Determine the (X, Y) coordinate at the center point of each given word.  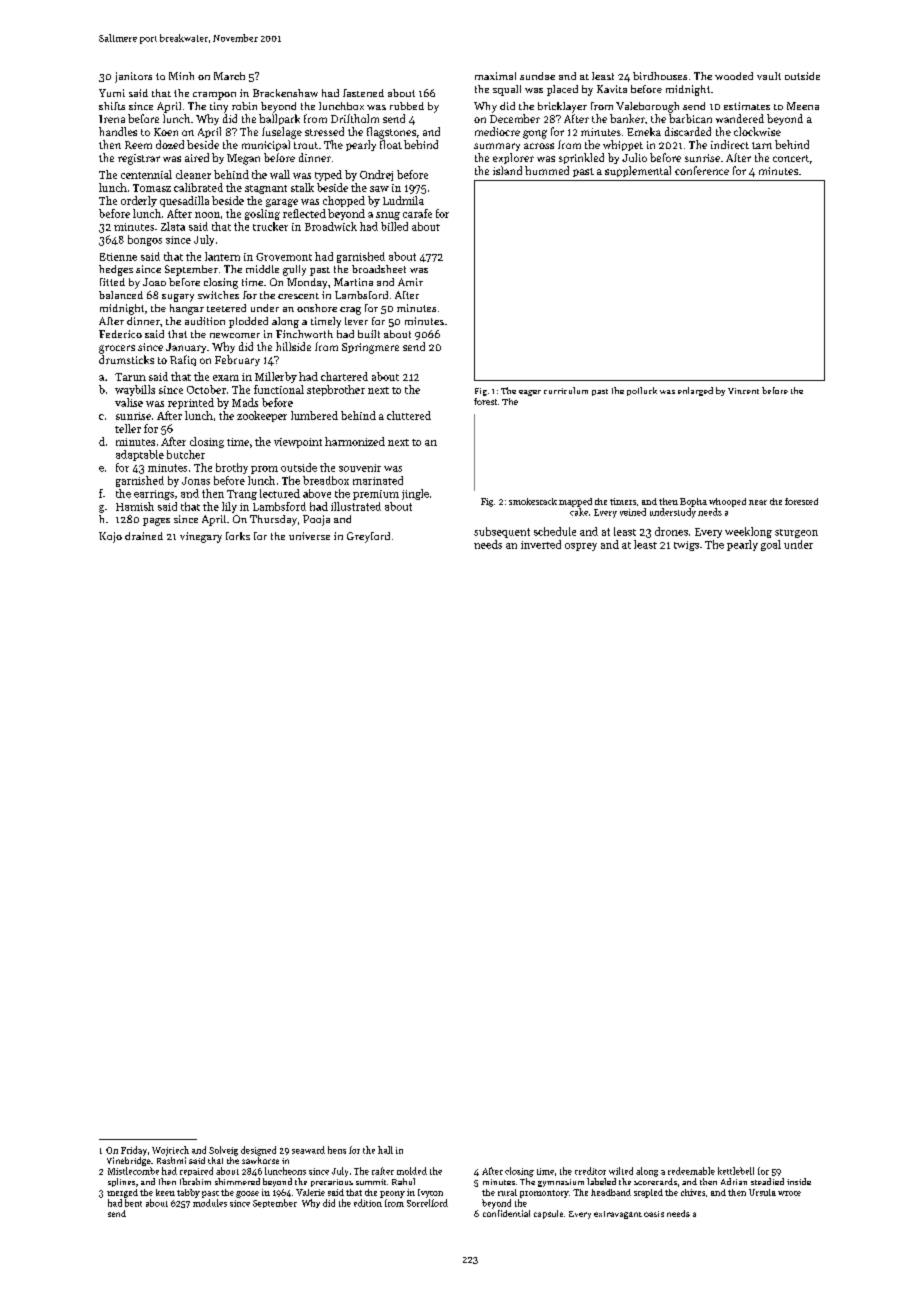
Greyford (368, 537)
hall (385, 1150)
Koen (166, 132)
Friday (134, 1151)
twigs (686, 546)
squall (507, 90)
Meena (803, 106)
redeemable (691, 1171)
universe (309, 536)
